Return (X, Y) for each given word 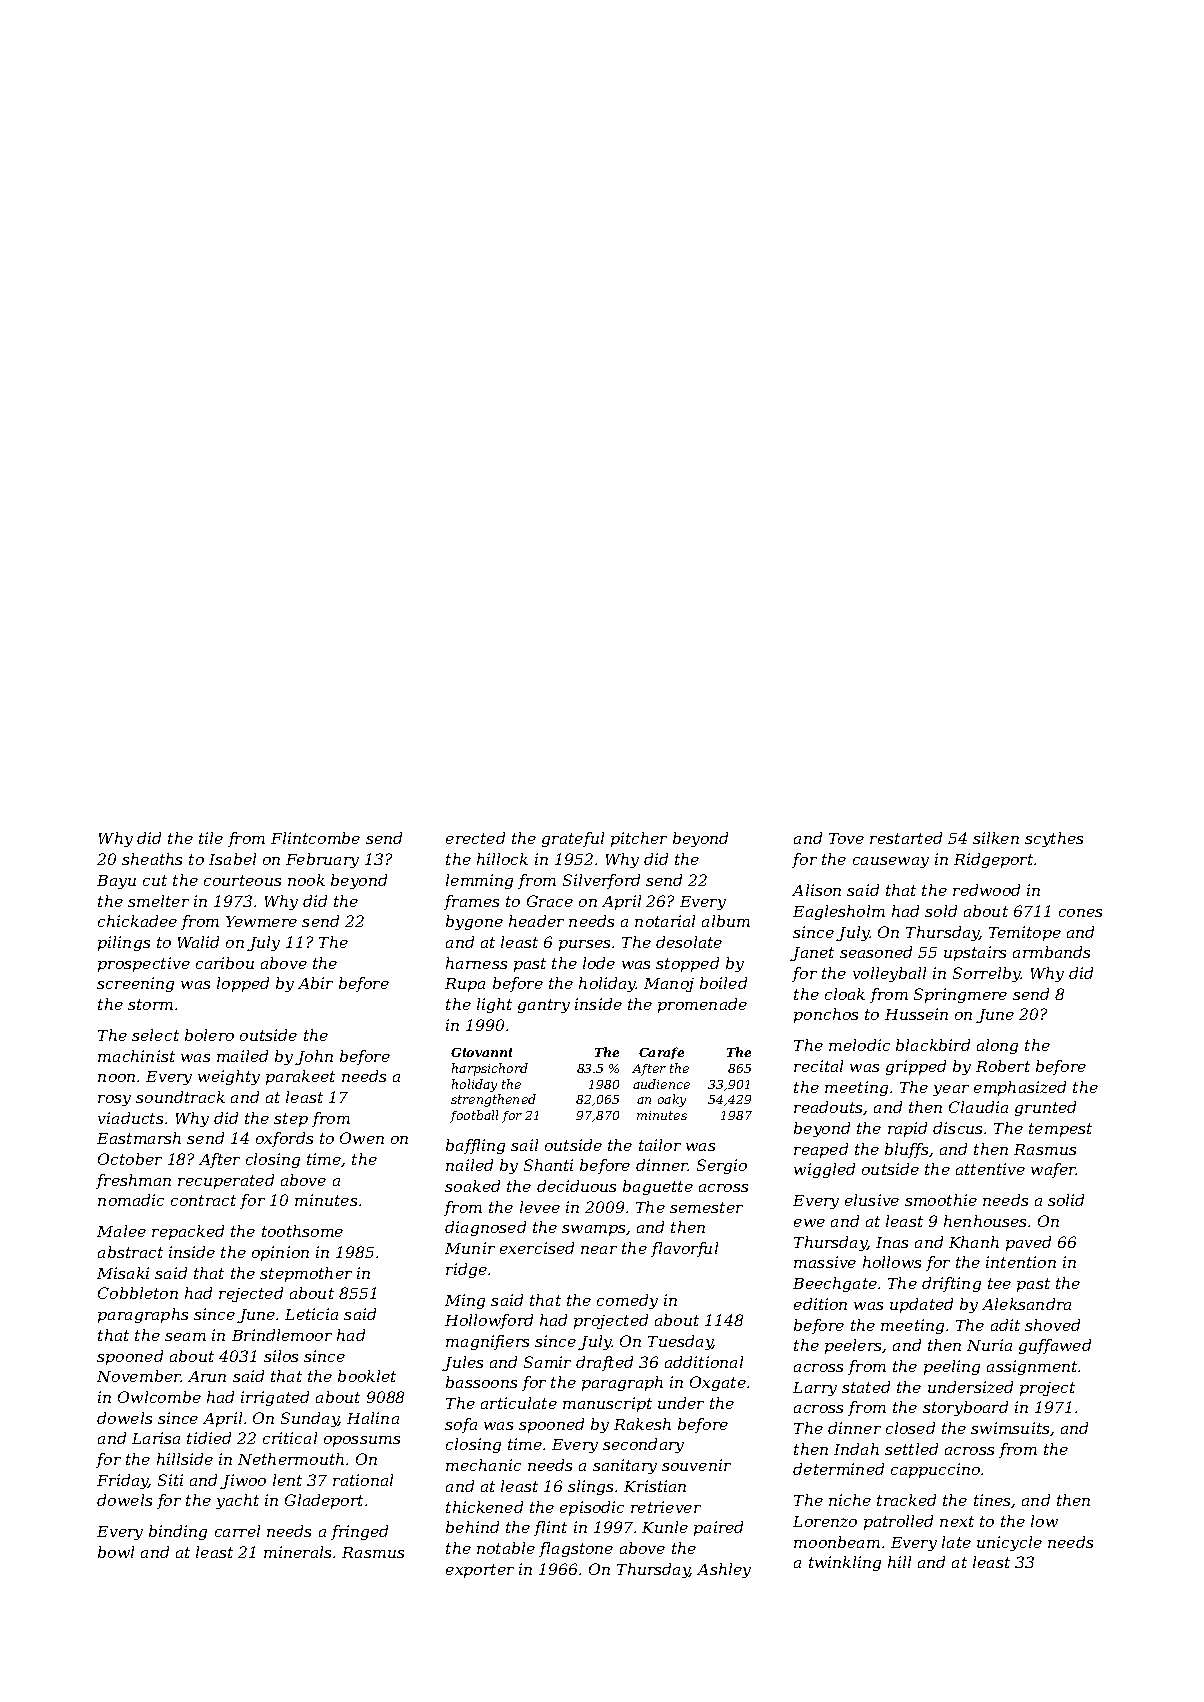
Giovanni (481, 1052)
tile (211, 838)
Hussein (916, 1014)
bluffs (906, 1150)
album (726, 921)
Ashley (724, 1570)
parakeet (300, 1077)
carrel (237, 1531)
